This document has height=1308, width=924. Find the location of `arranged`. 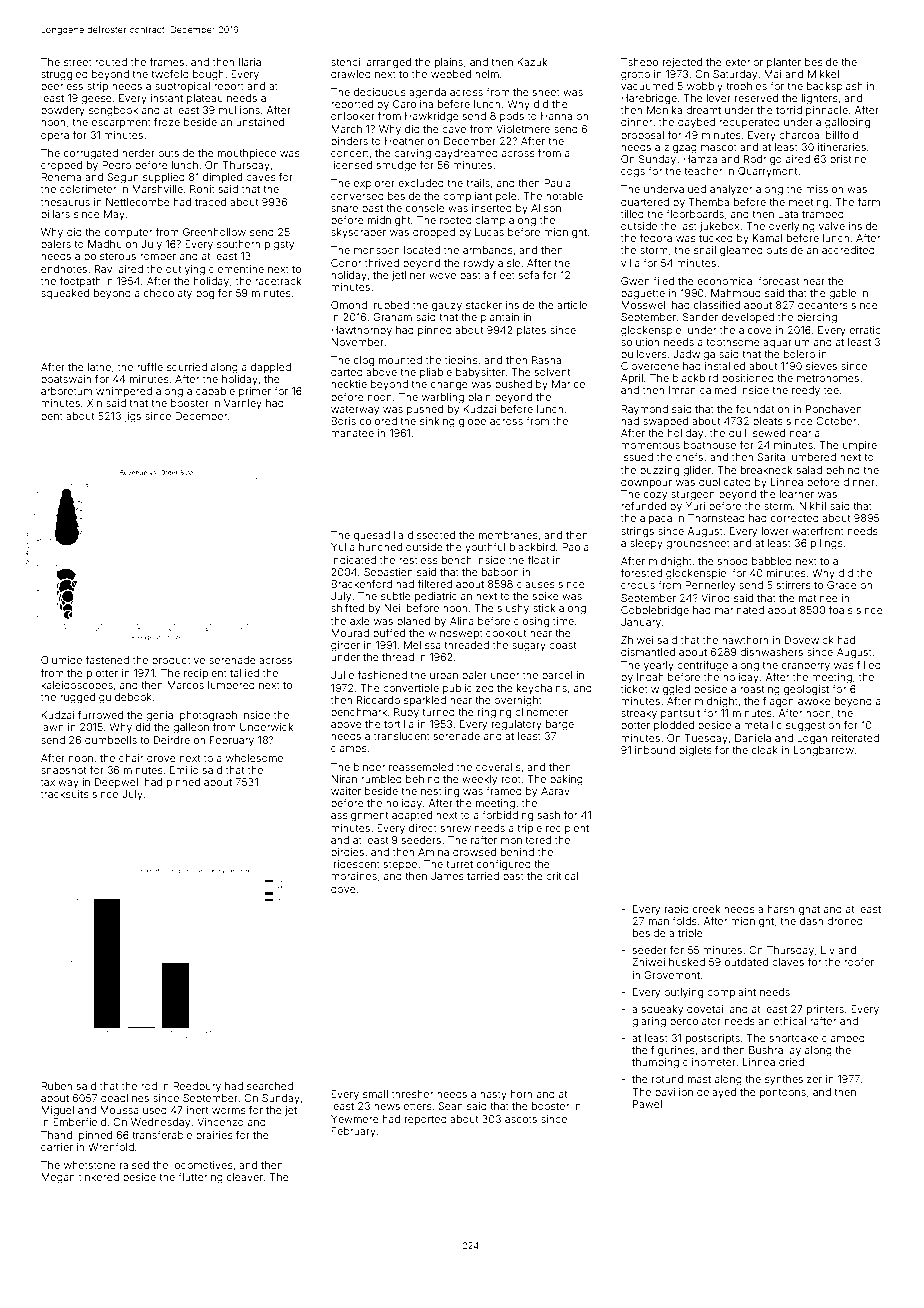

arranged is located at coordinates (389, 63).
